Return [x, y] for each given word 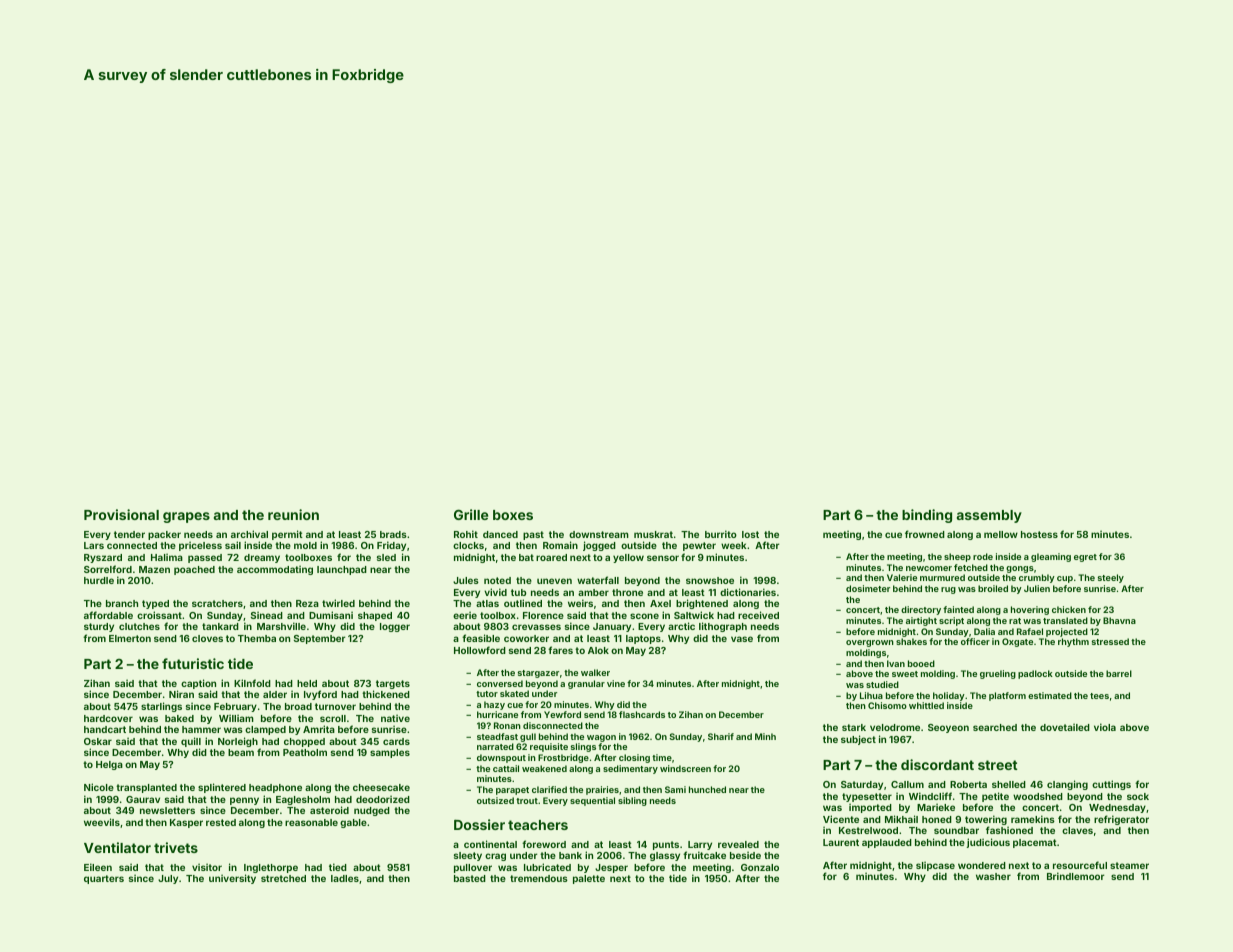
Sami [675, 789]
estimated [1050, 695]
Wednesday [1117, 808]
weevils [102, 822]
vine [616, 683]
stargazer [538, 674]
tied [338, 867]
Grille [471, 514]
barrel [1119, 673]
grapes [186, 517]
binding [927, 516]
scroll [333, 718]
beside [745, 855]
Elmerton [130, 638]
